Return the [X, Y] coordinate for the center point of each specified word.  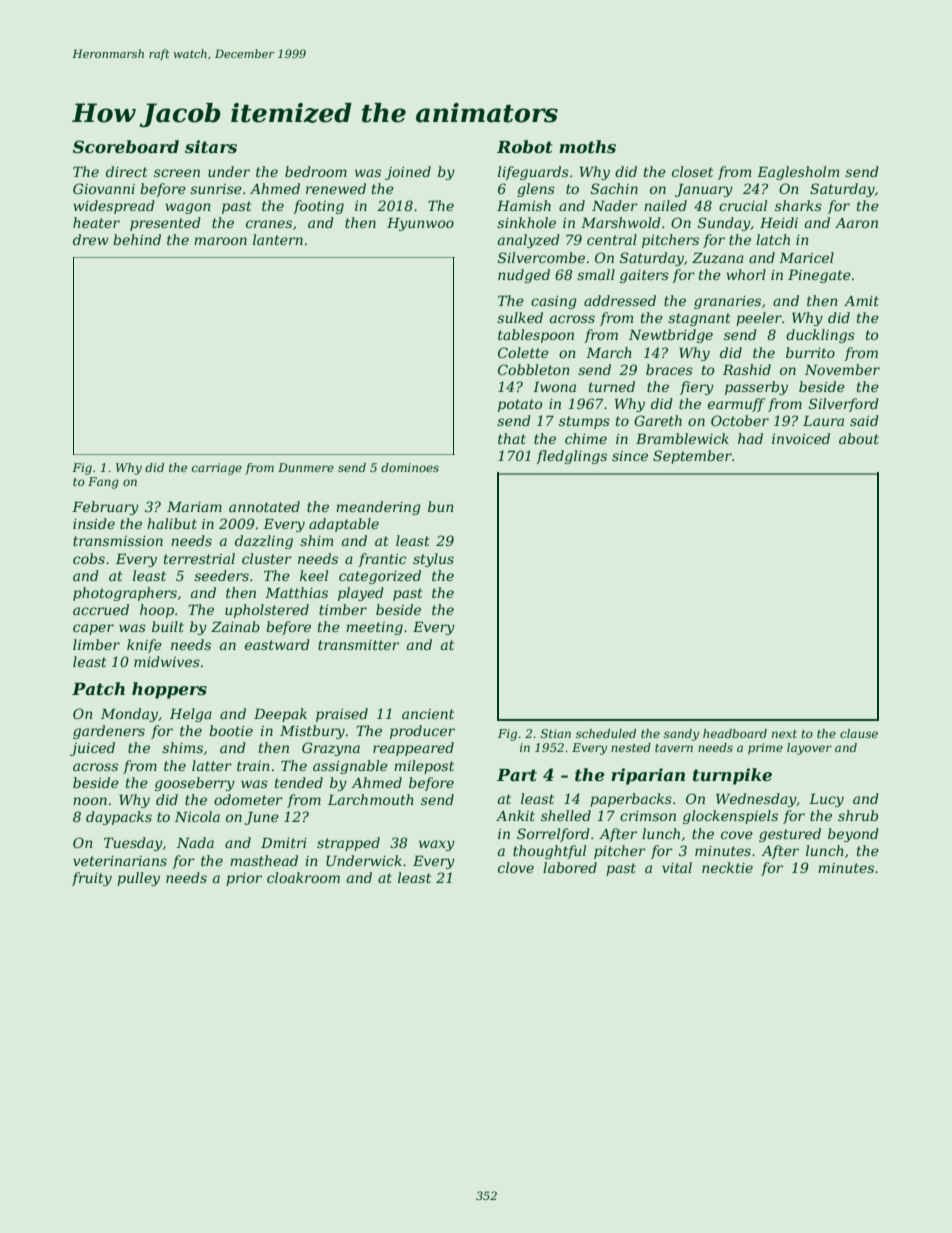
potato [520, 405]
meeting [374, 628]
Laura [823, 420]
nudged [524, 276]
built [168, 626]
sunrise [216, 189]
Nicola [197, 816]
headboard [735, 733]
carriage [217, 469]
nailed [665, 205]
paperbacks [631, 800]
